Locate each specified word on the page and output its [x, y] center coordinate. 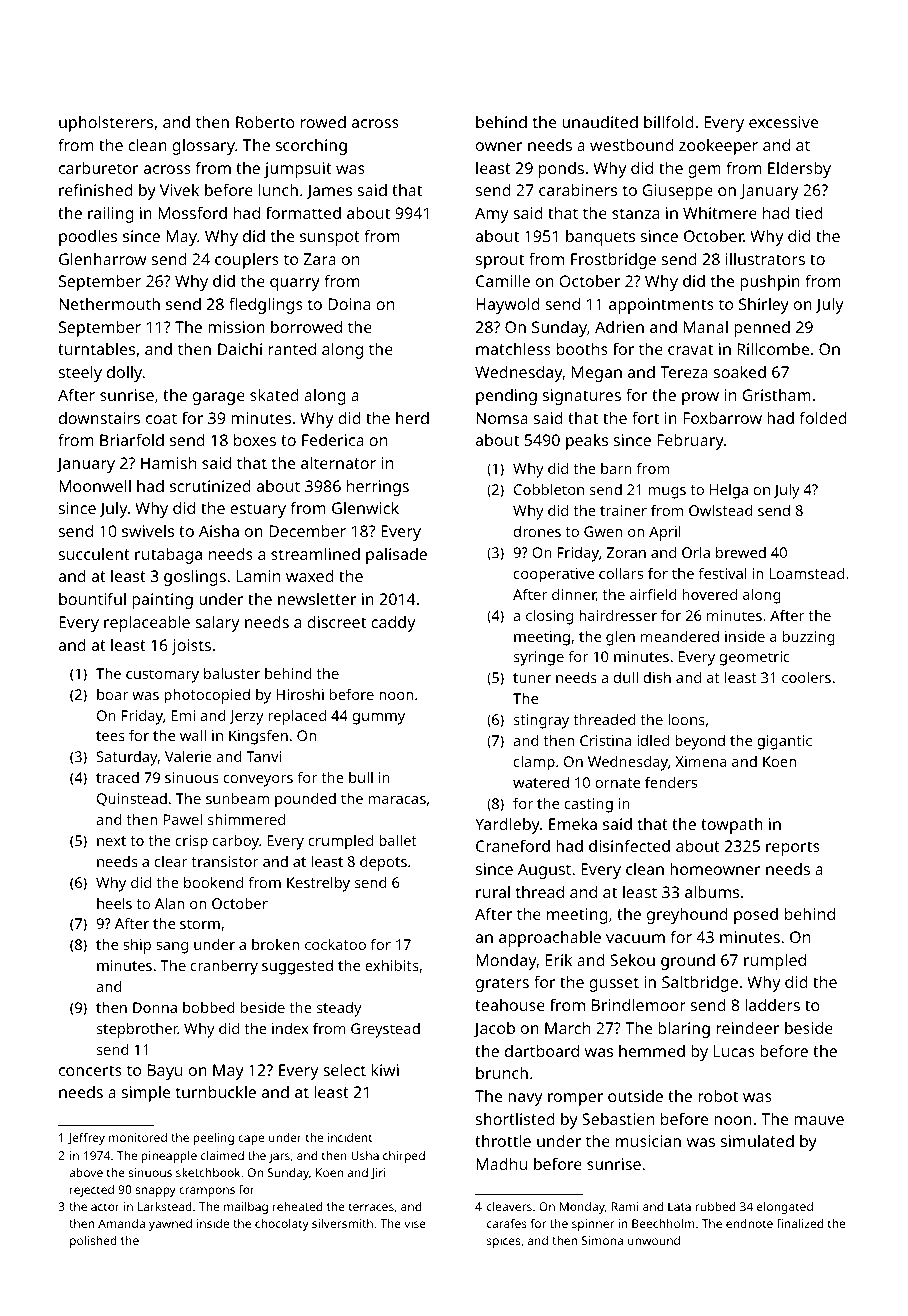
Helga [729, 491]
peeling [214, 1139]
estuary [258, 510]
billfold [669, 121]
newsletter [317, 599]
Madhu [501, 1164]
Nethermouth [109, 304]
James [329, 191]
